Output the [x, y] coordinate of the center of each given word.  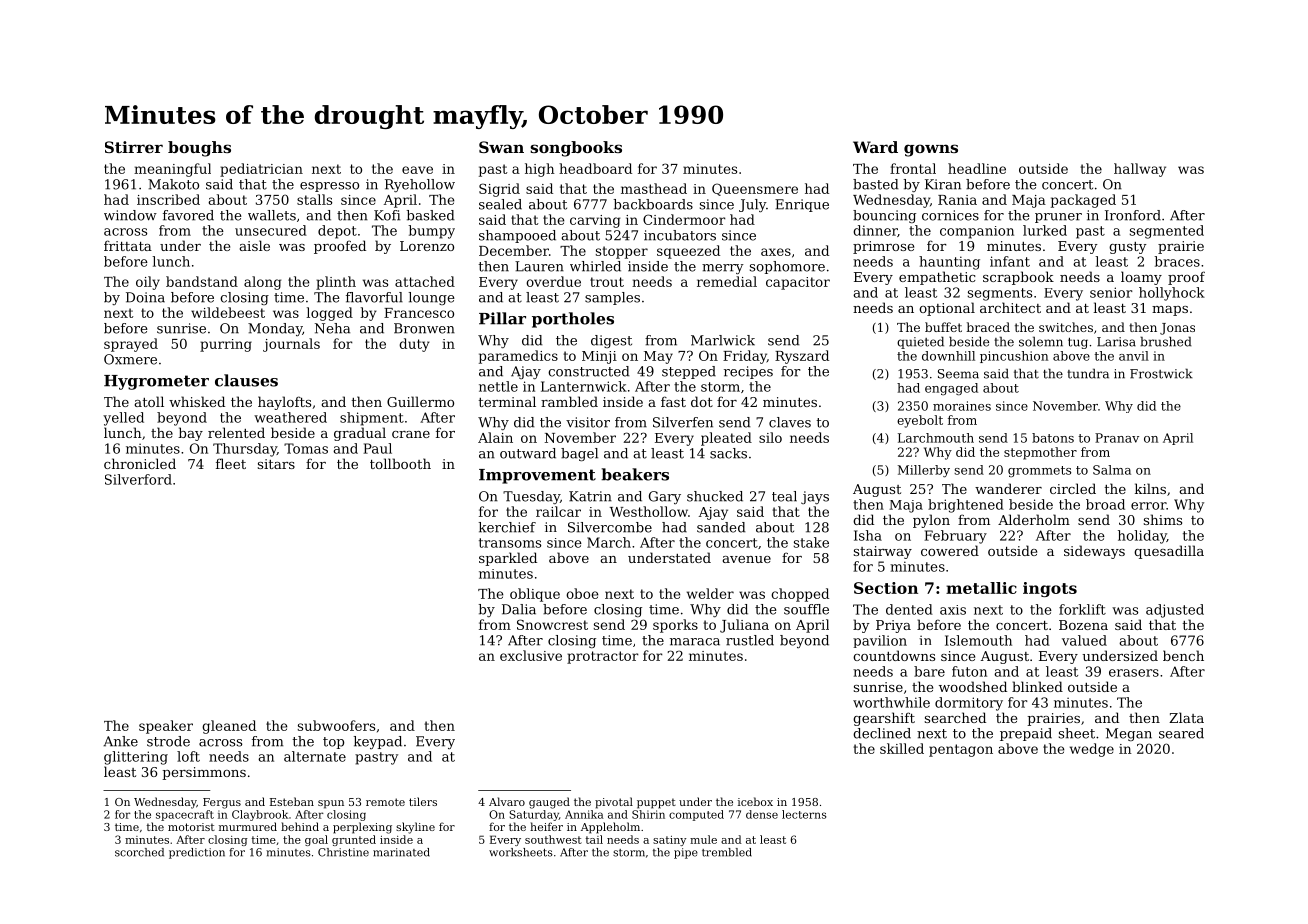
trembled [727, 852]
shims [1163, 519]
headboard [595, 168]
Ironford [1133, 215]
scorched [139, 852]
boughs [199, 149]
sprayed [131, 345]
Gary [665, 497]
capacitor [798, 283]
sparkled [508, 559]
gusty [1128, 248]
